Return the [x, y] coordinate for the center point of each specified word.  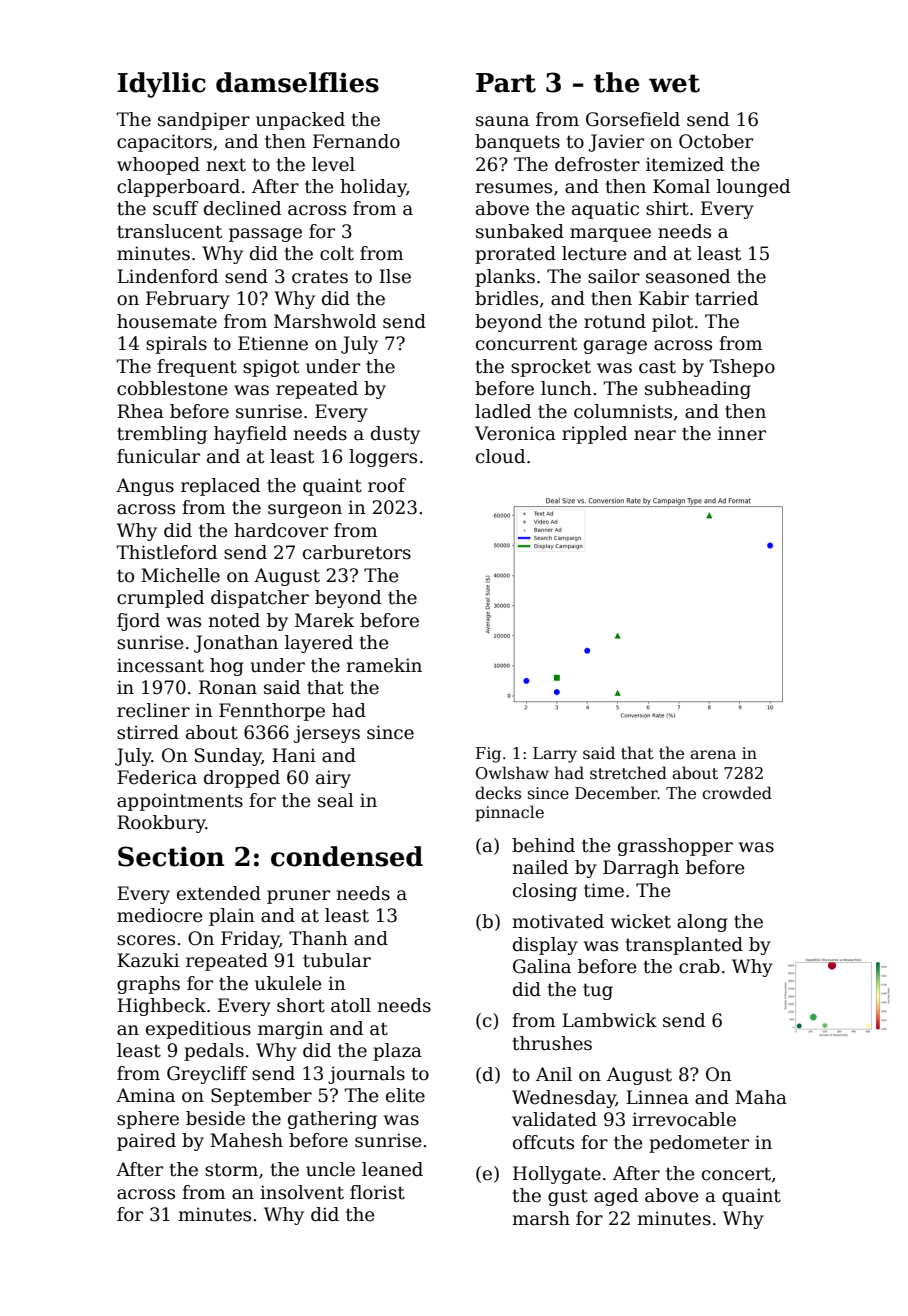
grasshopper [675, 847]
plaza [397, 1052]
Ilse [395, 276]
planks [505, 278]
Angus [145, 487]
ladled [503, 411]
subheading [698, 390]
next [226, 165]
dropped [242, 779]
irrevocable [684, 1119]
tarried [726, 298]
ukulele [288, 983]
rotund [615, 321]
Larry [555, 755]
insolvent [302, 1192]
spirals [176, 345]
